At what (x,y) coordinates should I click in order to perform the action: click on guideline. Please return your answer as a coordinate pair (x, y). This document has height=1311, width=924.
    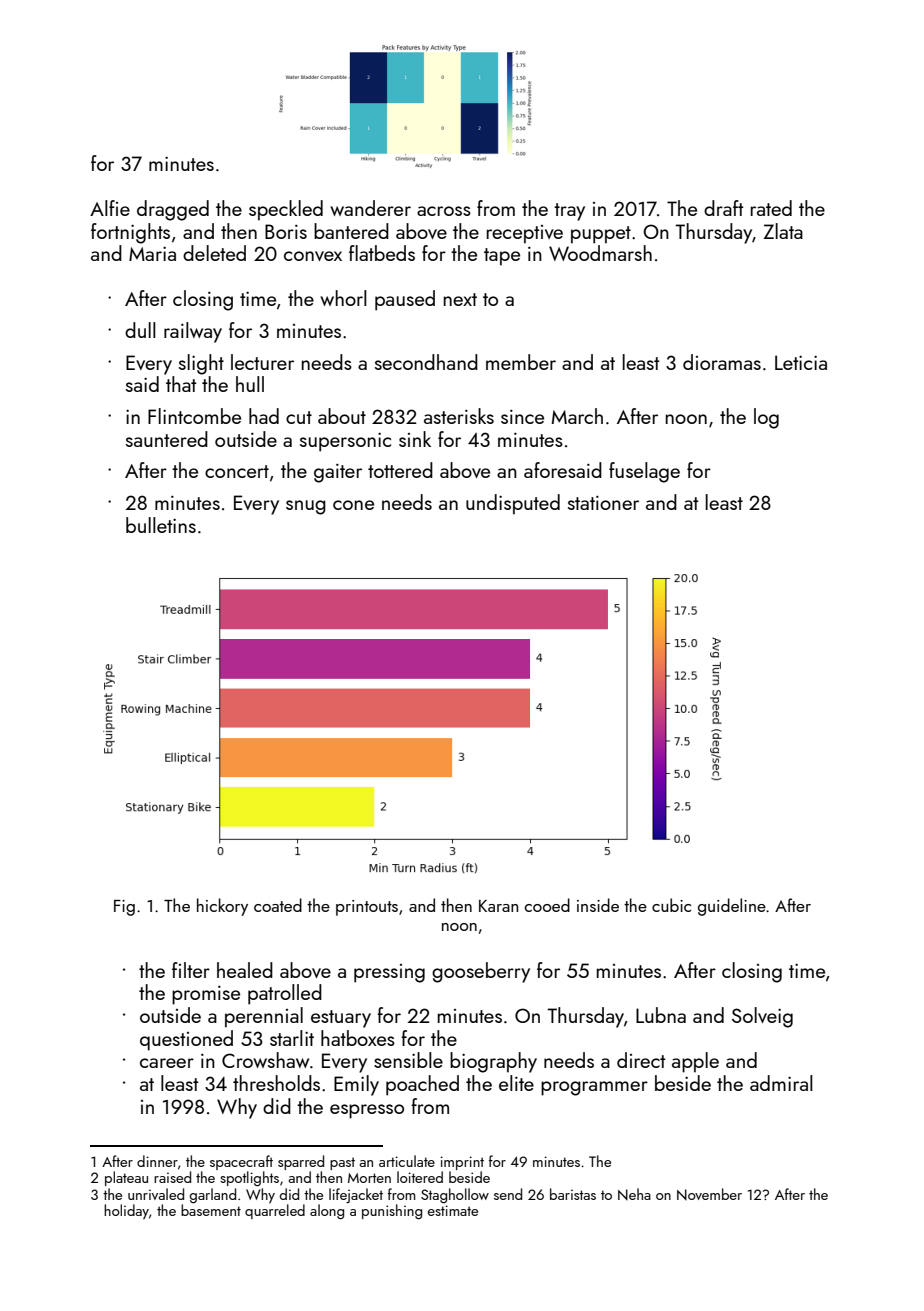
    Looking at the image, I should click on (732, 907).
